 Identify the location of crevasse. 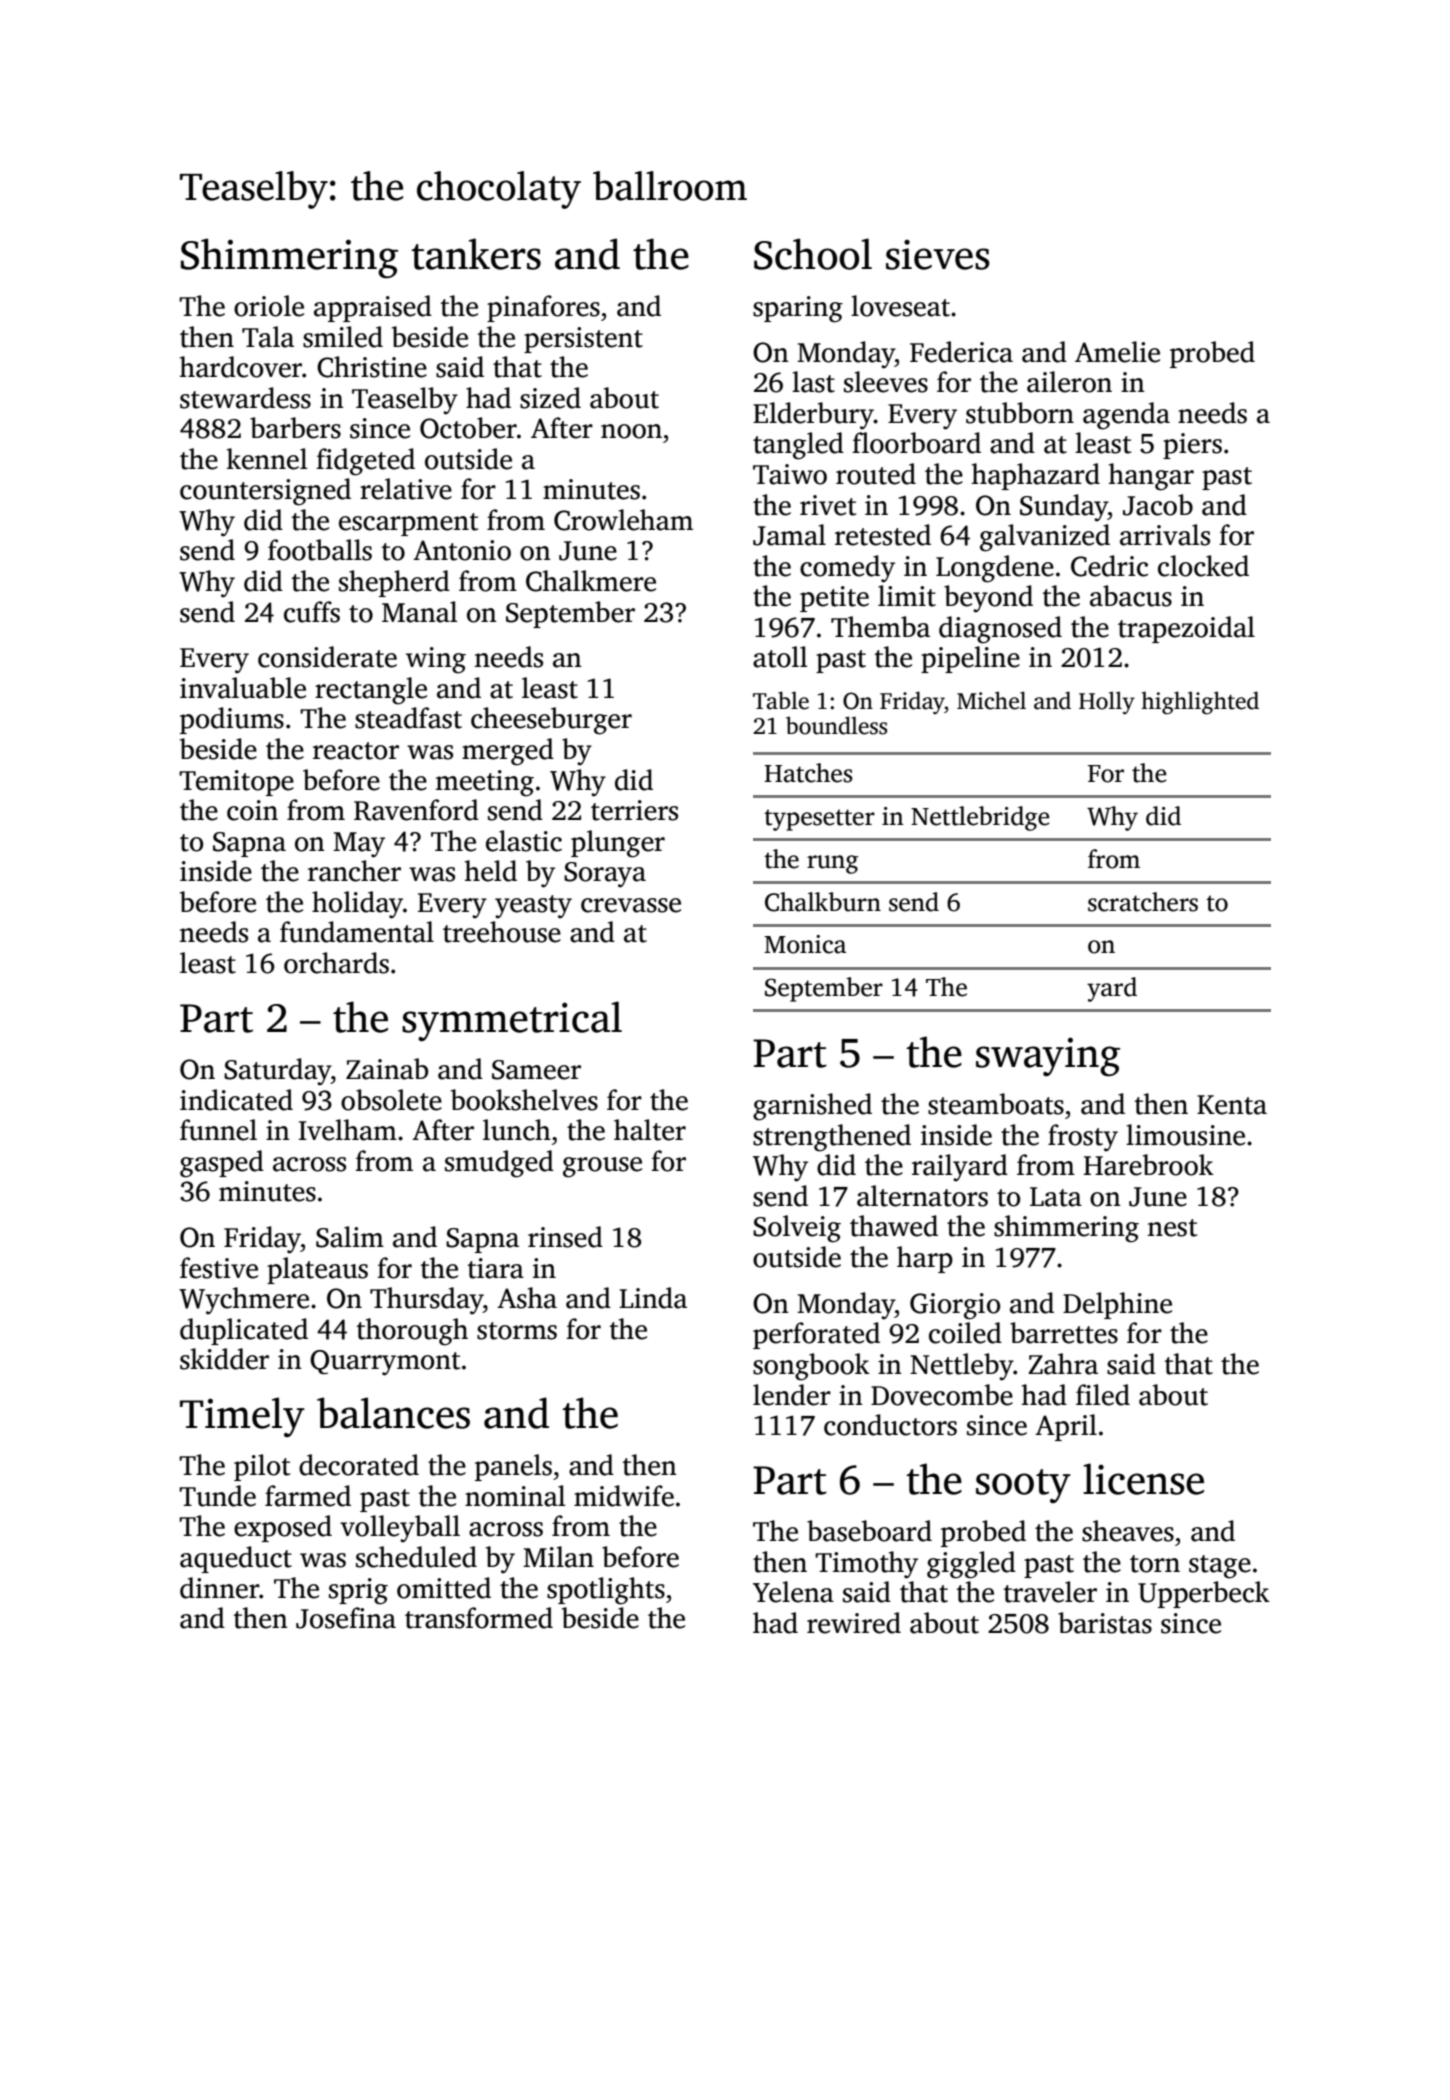
(631, 905).
